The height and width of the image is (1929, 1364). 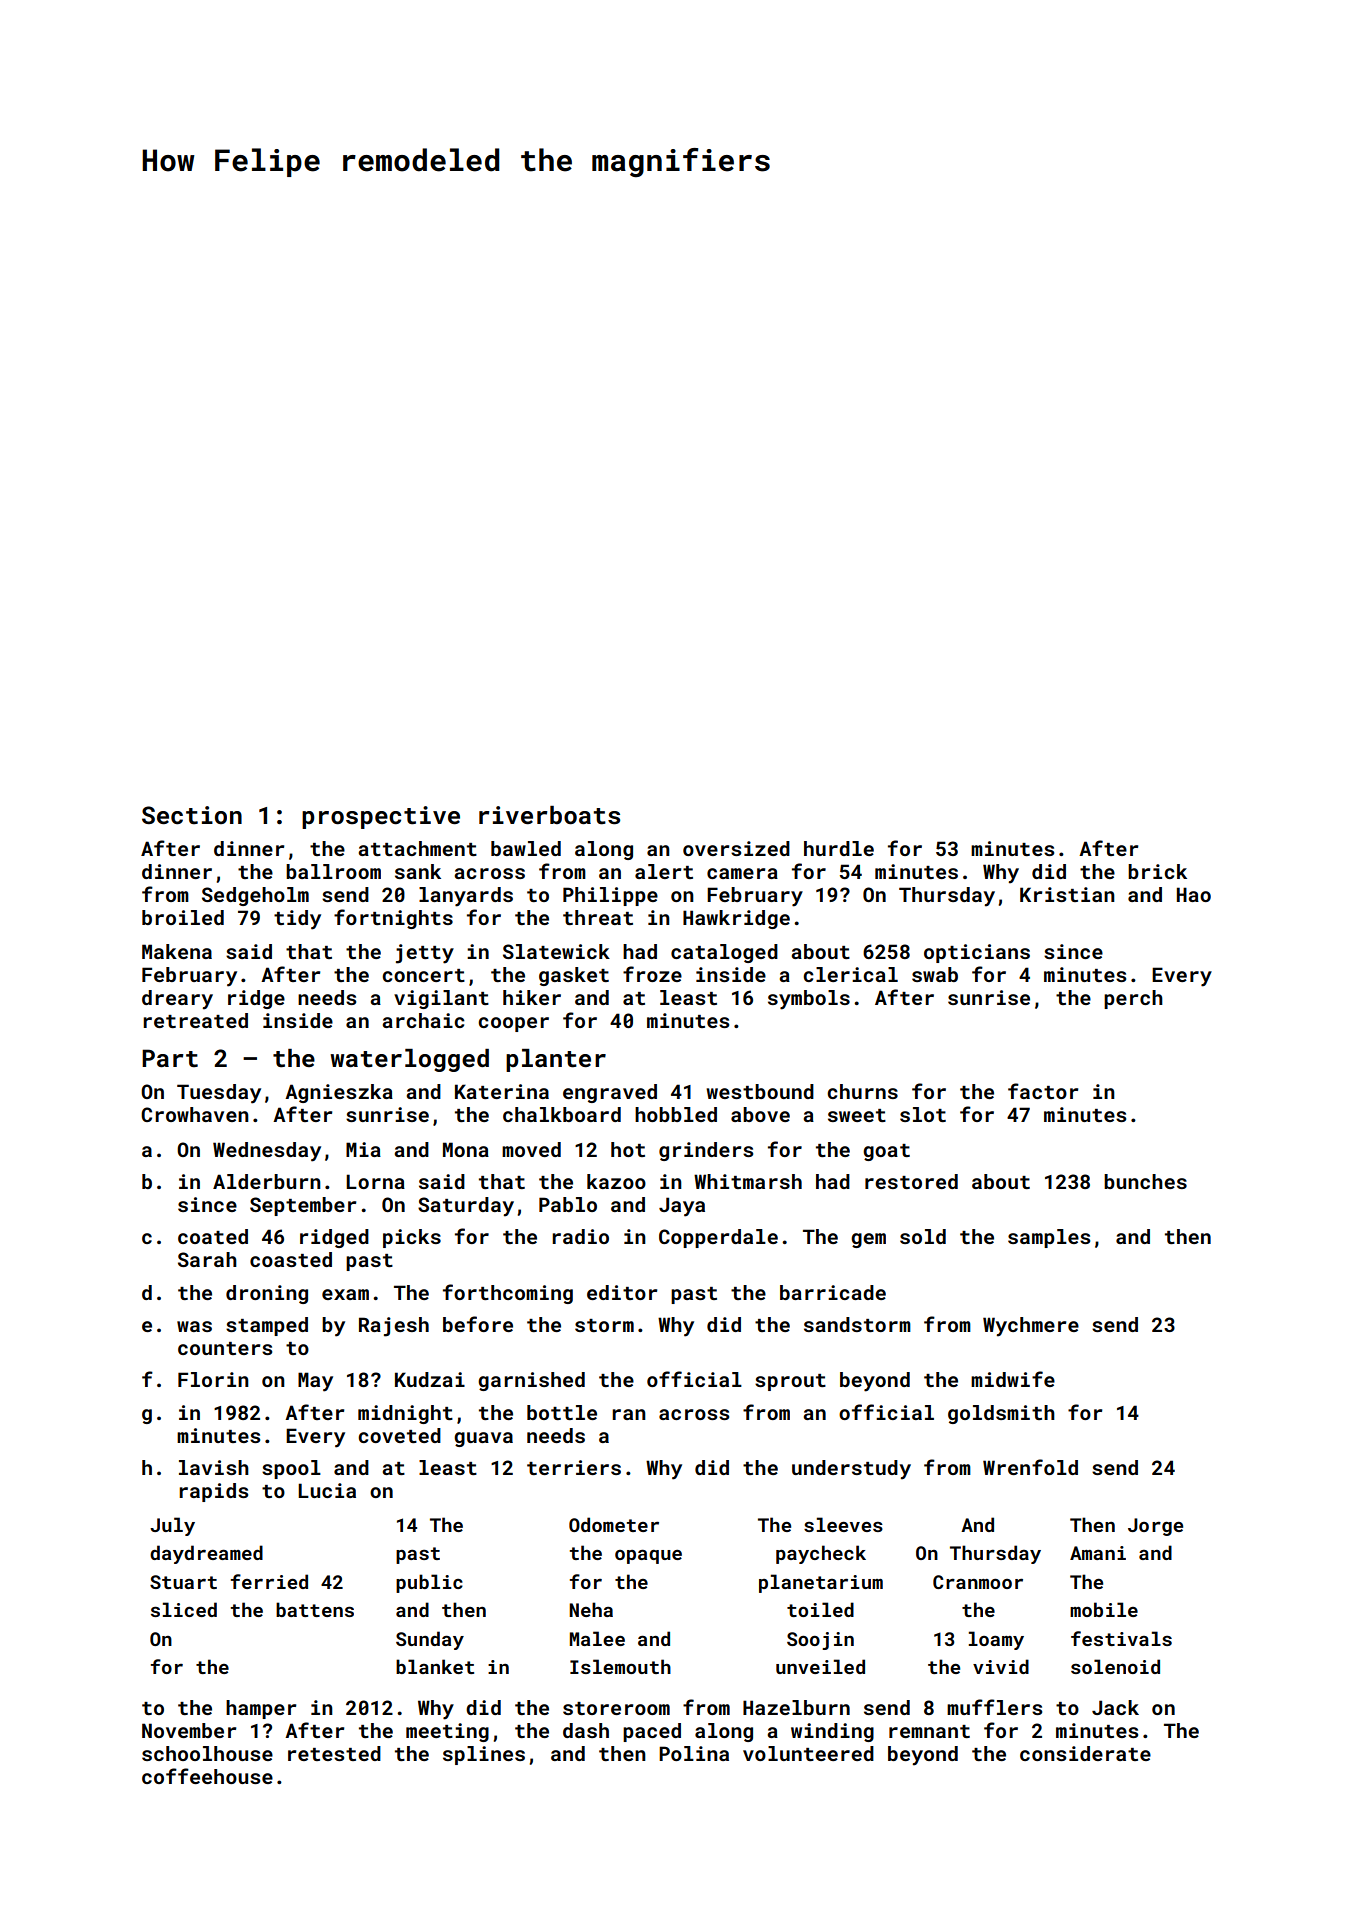 What do you see at coordinates (255, 896) in the image?
I see `Sedgeholm` at bounding box center [255, 896].
